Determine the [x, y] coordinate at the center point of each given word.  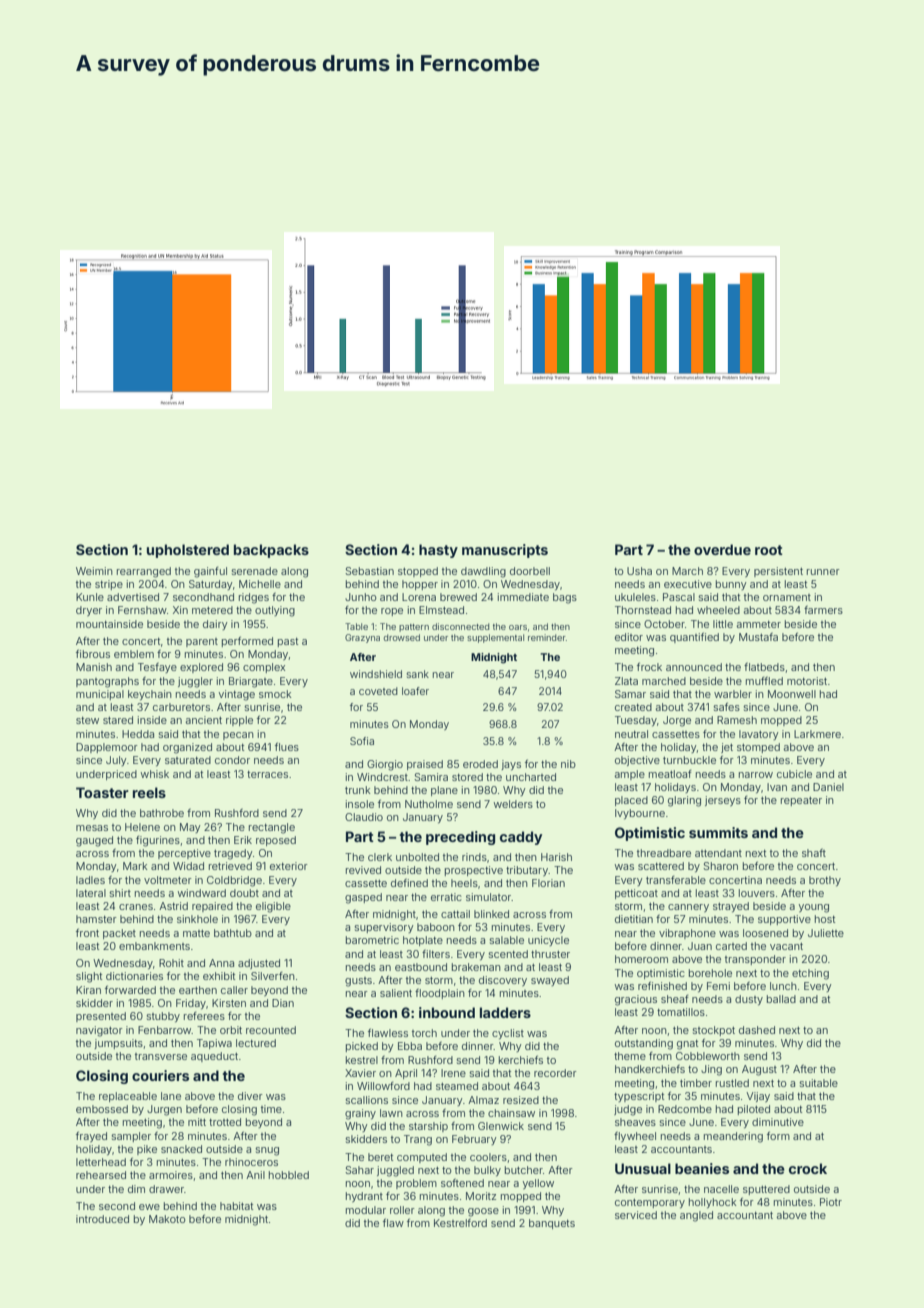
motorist [807, 681]
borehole [710, 973]
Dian [283, 1003]
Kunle [90, 597]
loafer [415, 691]
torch [424, 1033]
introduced [102, 1219]
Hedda [138, 734]
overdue [722, 549]
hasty [438, 551]
